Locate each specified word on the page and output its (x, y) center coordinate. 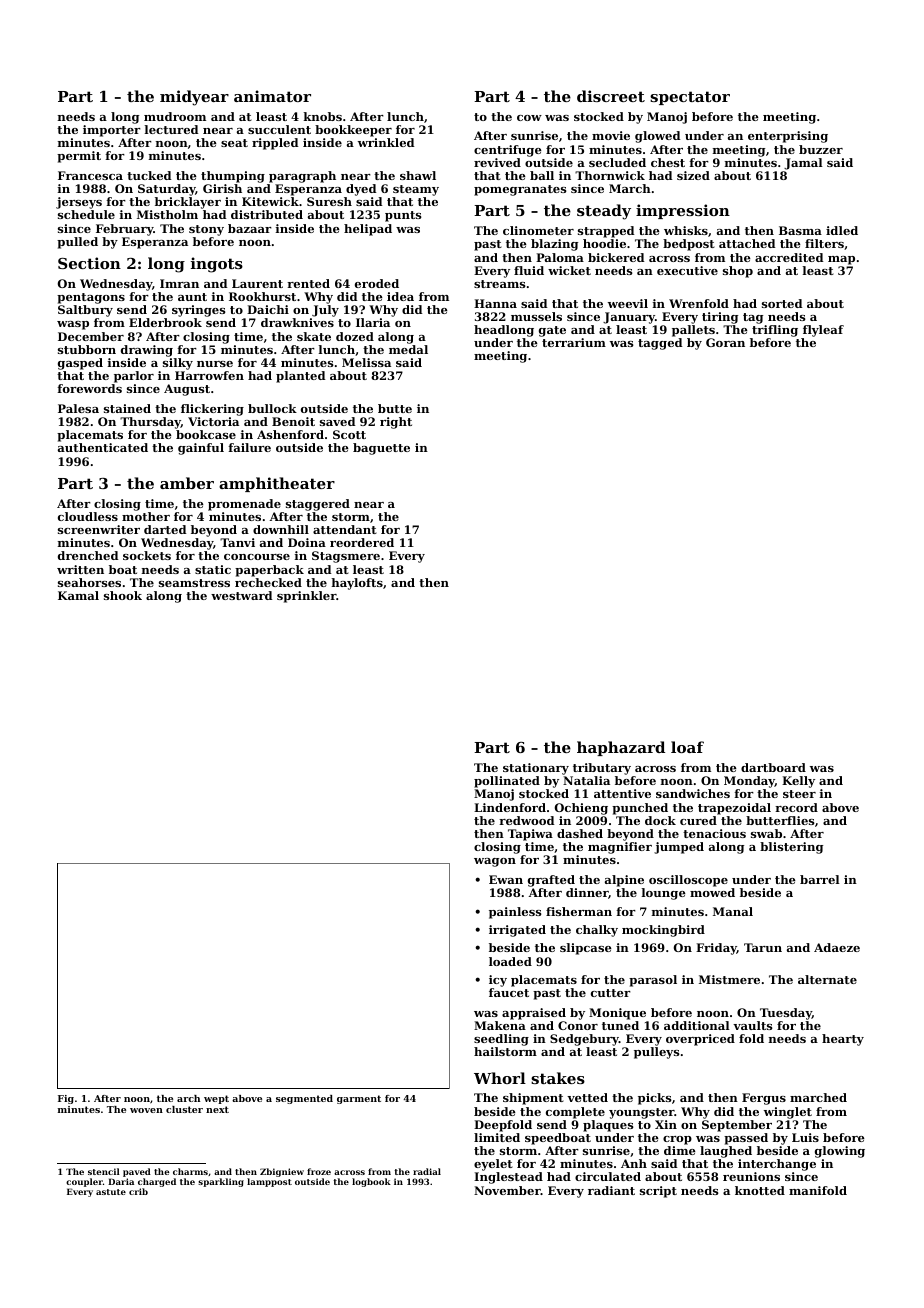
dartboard (773, 767)
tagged (660, 344)
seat (234, 143)
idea (400, 296)
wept (216, 1099)
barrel (820, 879)
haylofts (357, 584)
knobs (323, 116)
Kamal (78, 595)
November (507, 1190)
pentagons (91, 298)
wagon (495, 862)
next (217, 1109)
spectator (690, 98)
